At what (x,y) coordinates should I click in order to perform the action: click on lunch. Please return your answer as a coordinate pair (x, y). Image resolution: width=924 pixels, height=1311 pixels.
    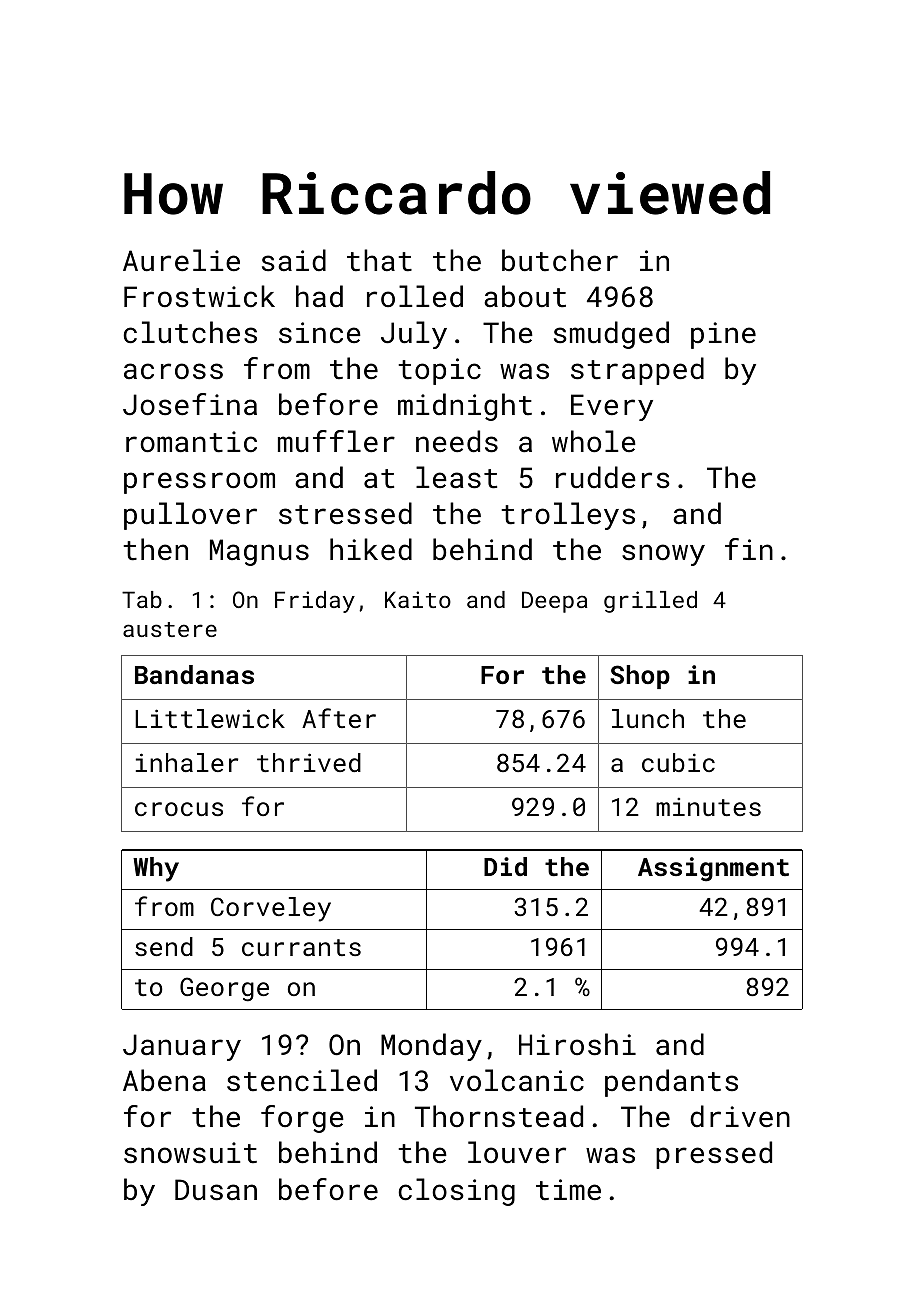
    Looking at the image, I should click on (648, 718).
